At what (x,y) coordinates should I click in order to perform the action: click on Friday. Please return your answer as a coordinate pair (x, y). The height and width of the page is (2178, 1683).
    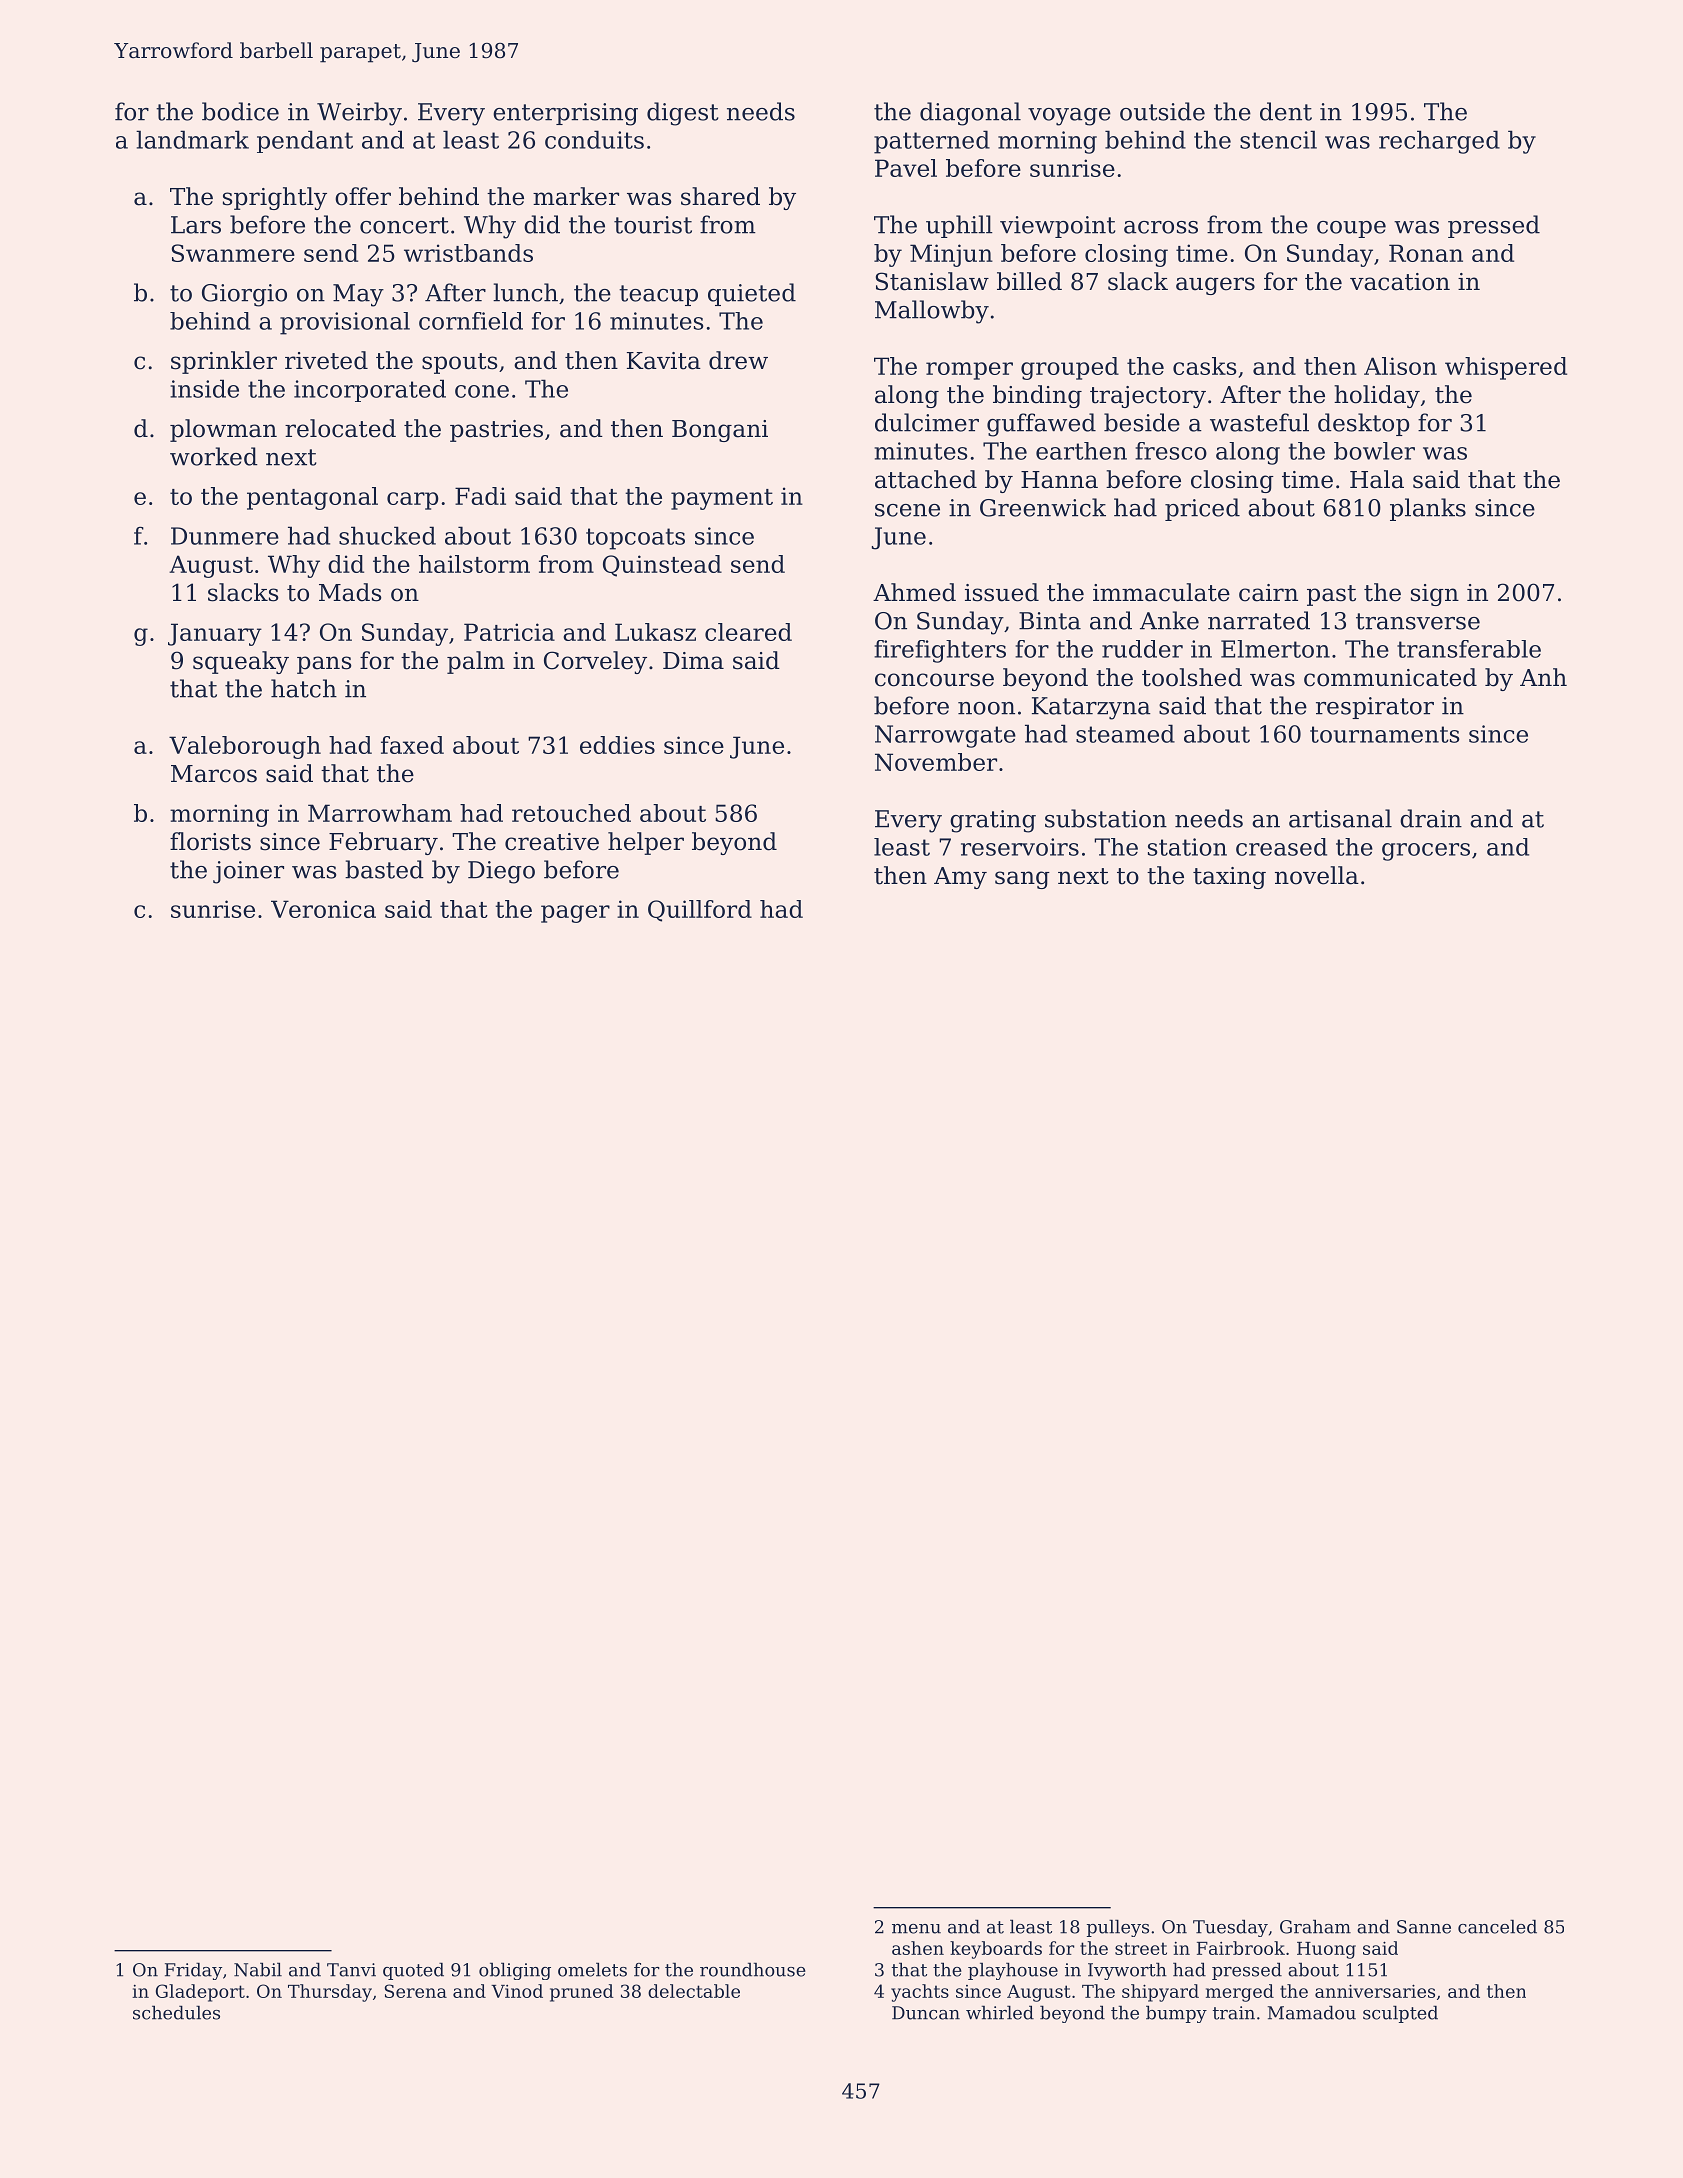
    Looking at the image, I should click on (193, 1971).
